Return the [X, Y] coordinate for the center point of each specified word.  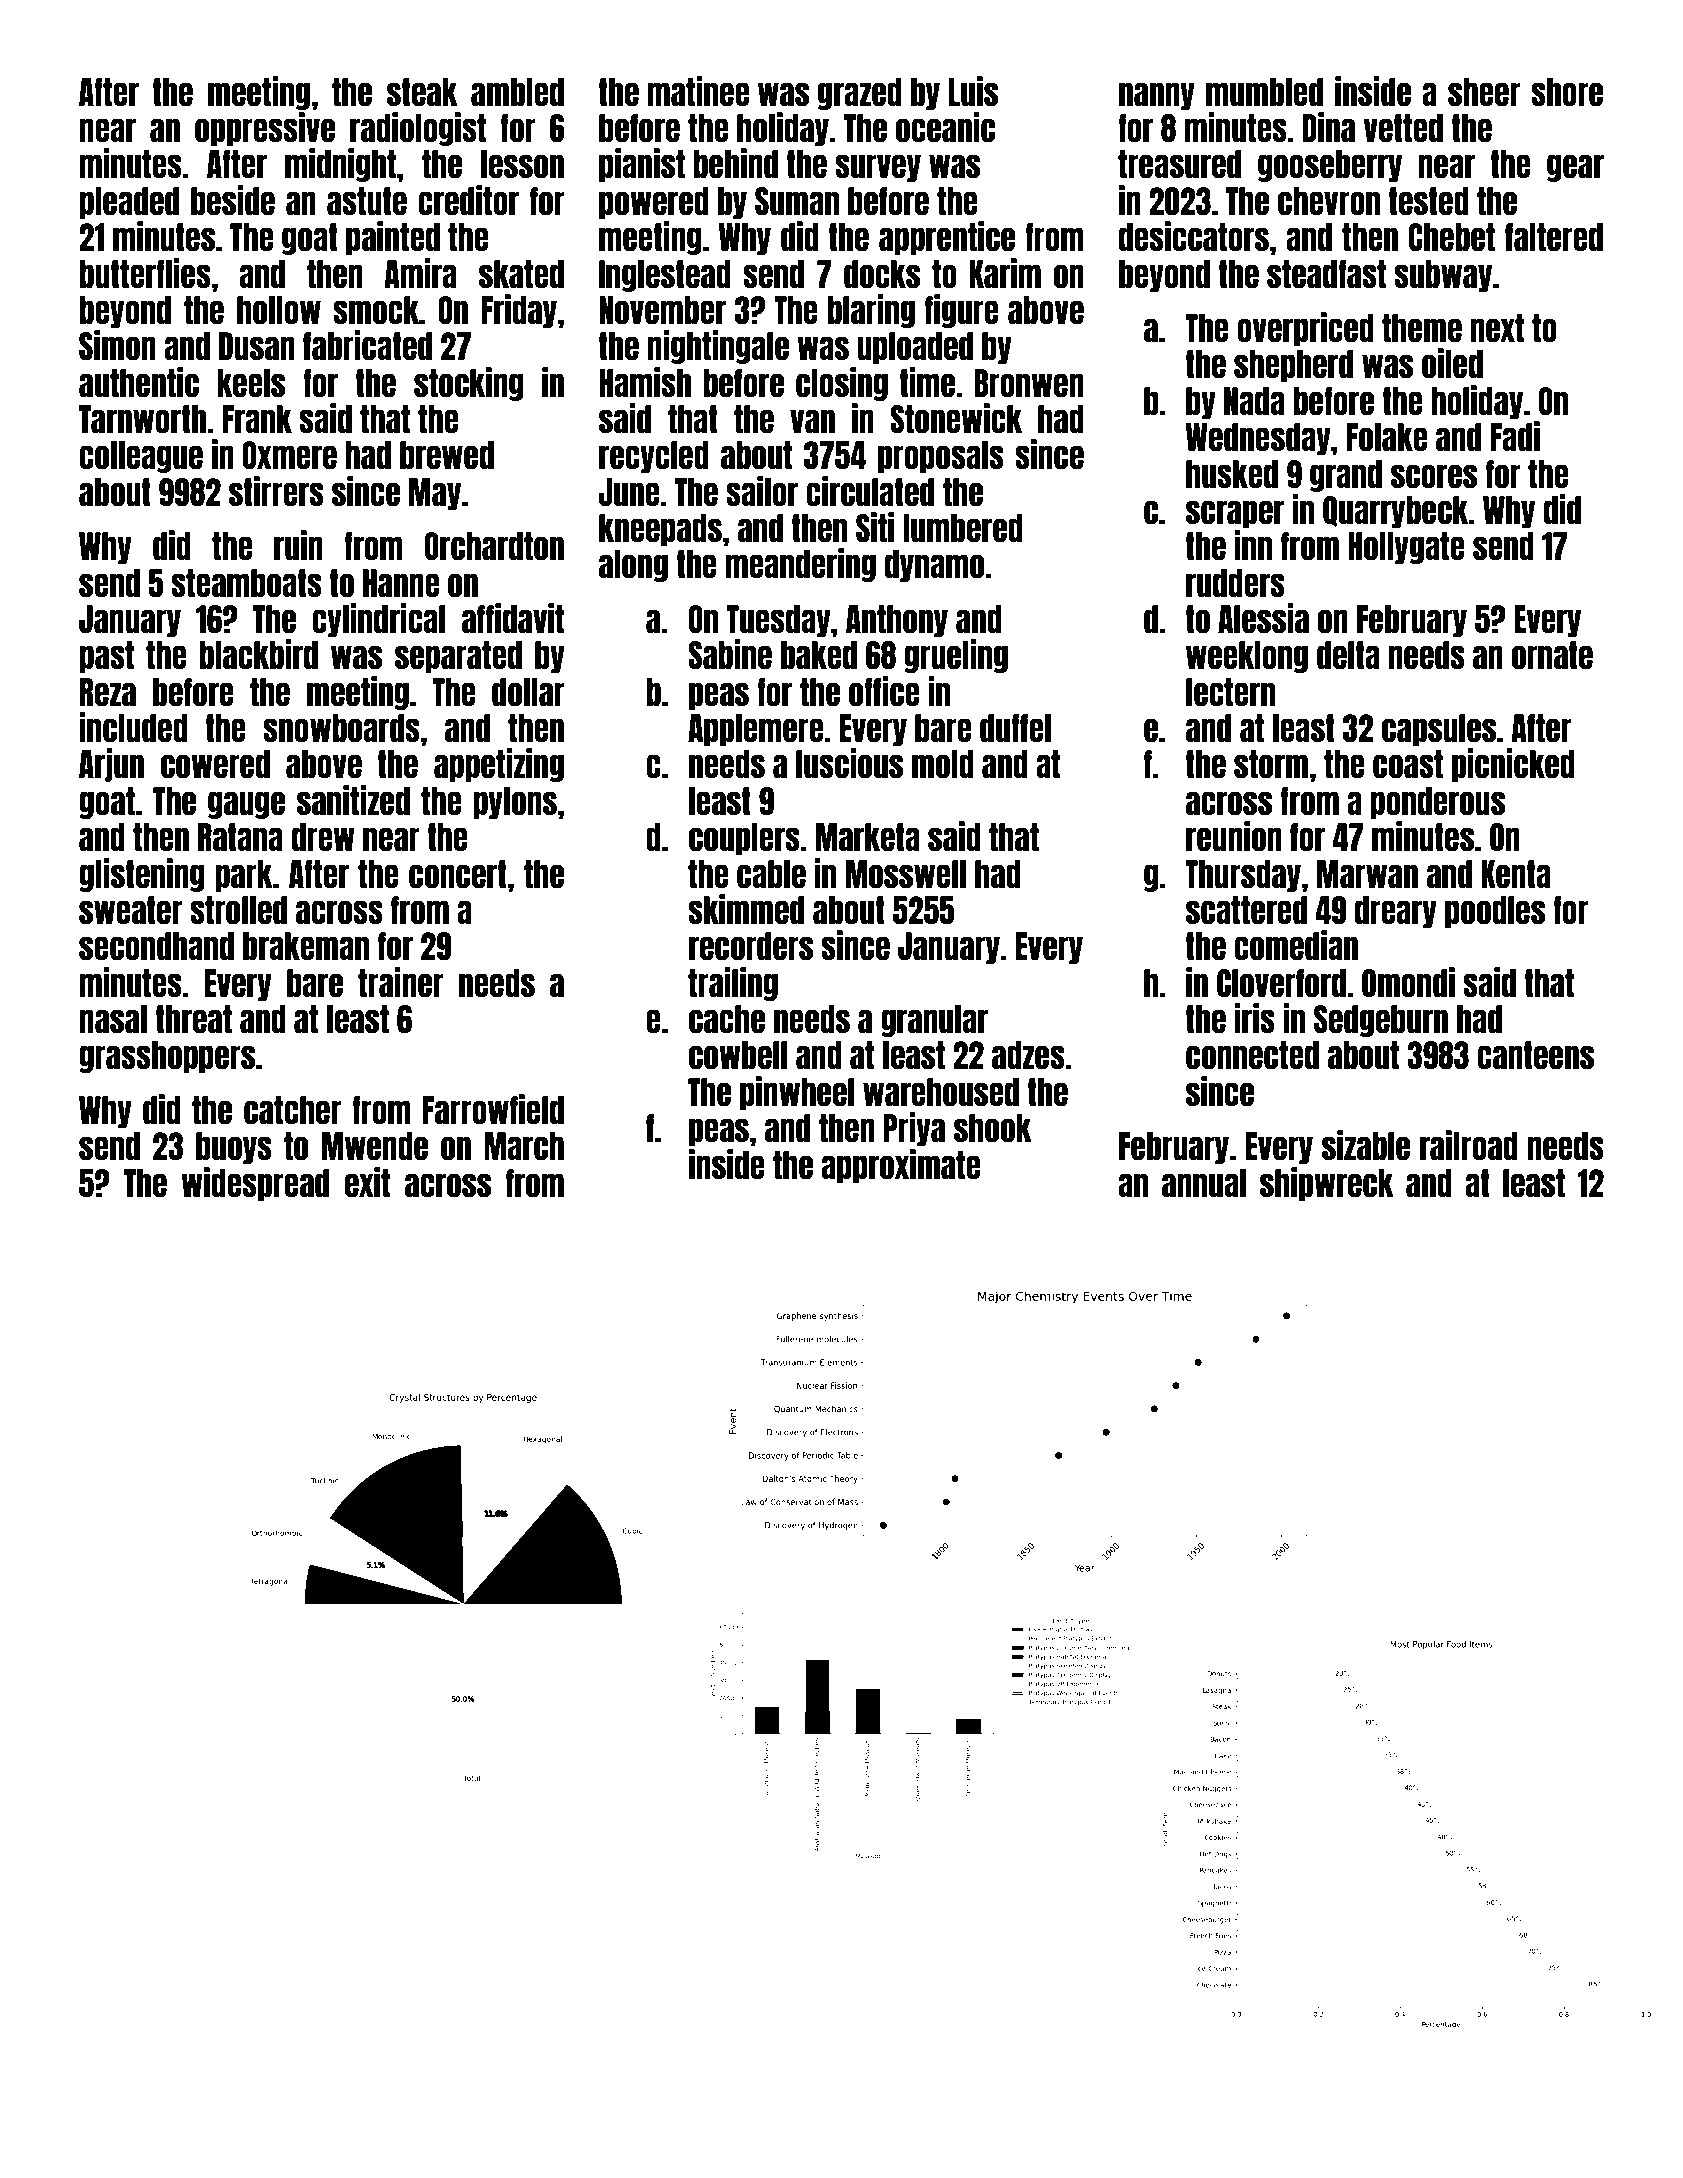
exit [367, 1182]
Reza [108, 692]
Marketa [868, 837]
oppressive [265, 129]
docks [882, 274]
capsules [1439, 730]
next [1497, 328]
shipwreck [1327, 1184]
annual [1204, 1183]
